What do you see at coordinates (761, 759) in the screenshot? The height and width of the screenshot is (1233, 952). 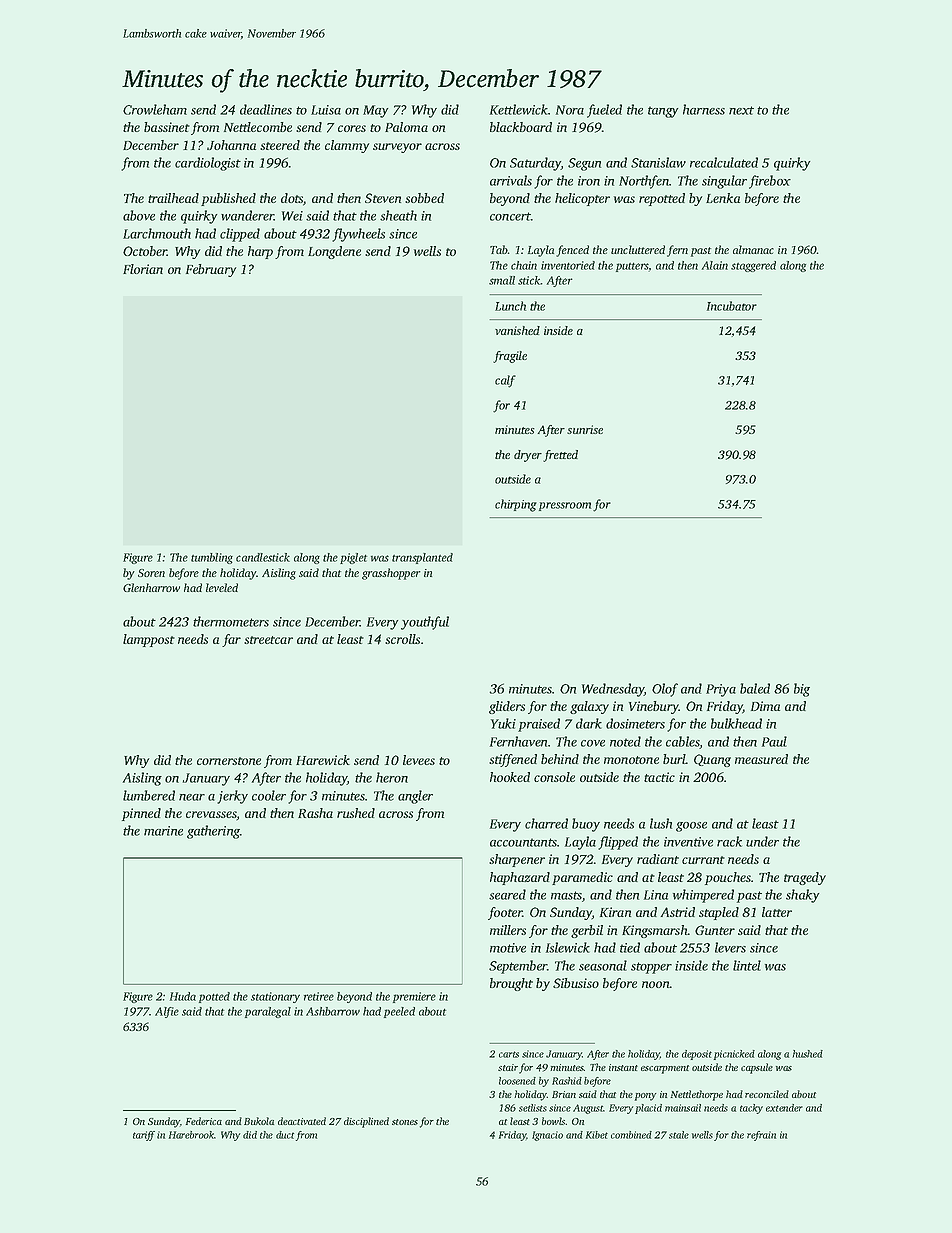 I see `measured` at bounding box center [761, 759].
